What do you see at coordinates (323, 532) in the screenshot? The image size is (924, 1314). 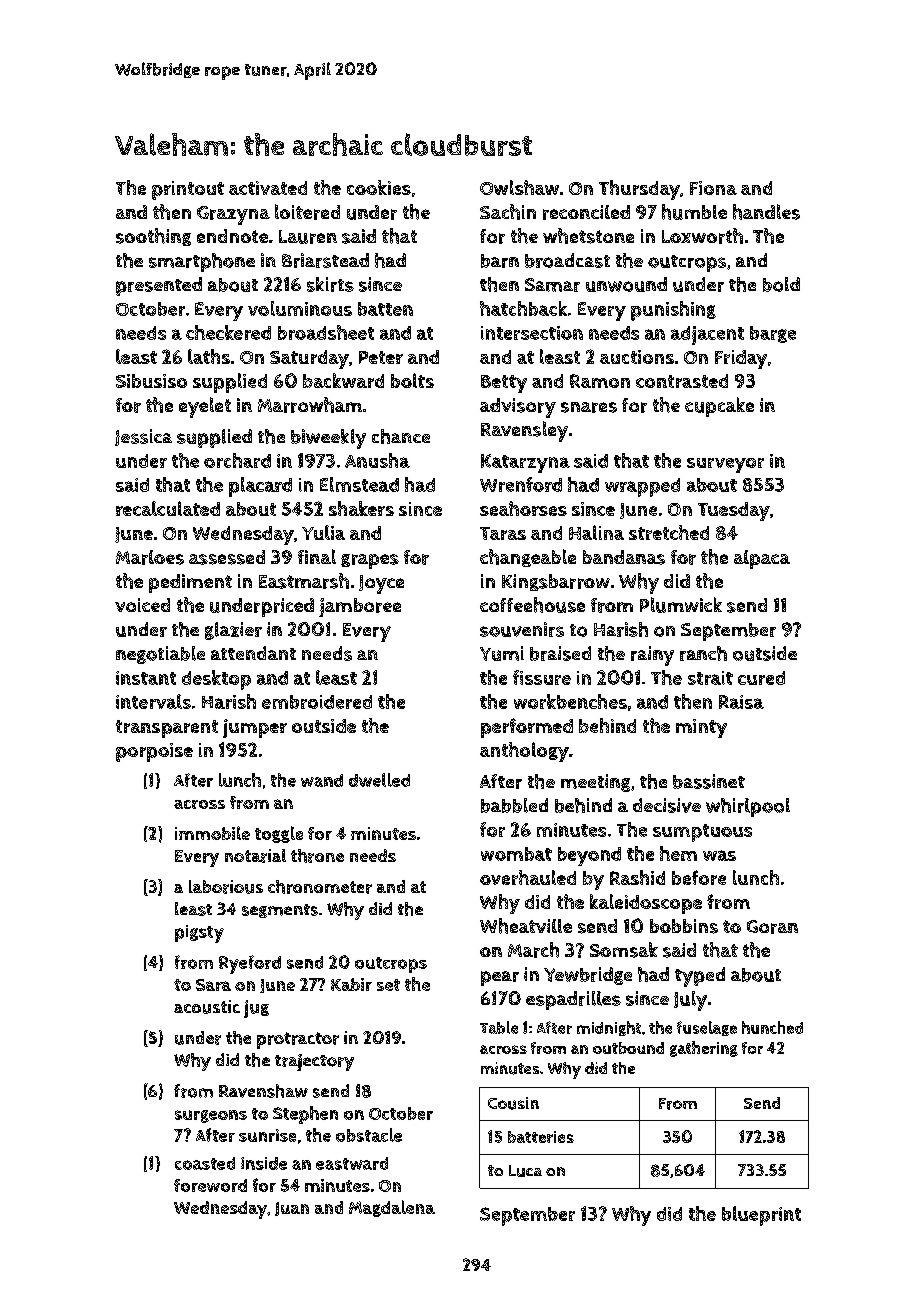 I see `Yulia` at bounding box center [323, 532].
